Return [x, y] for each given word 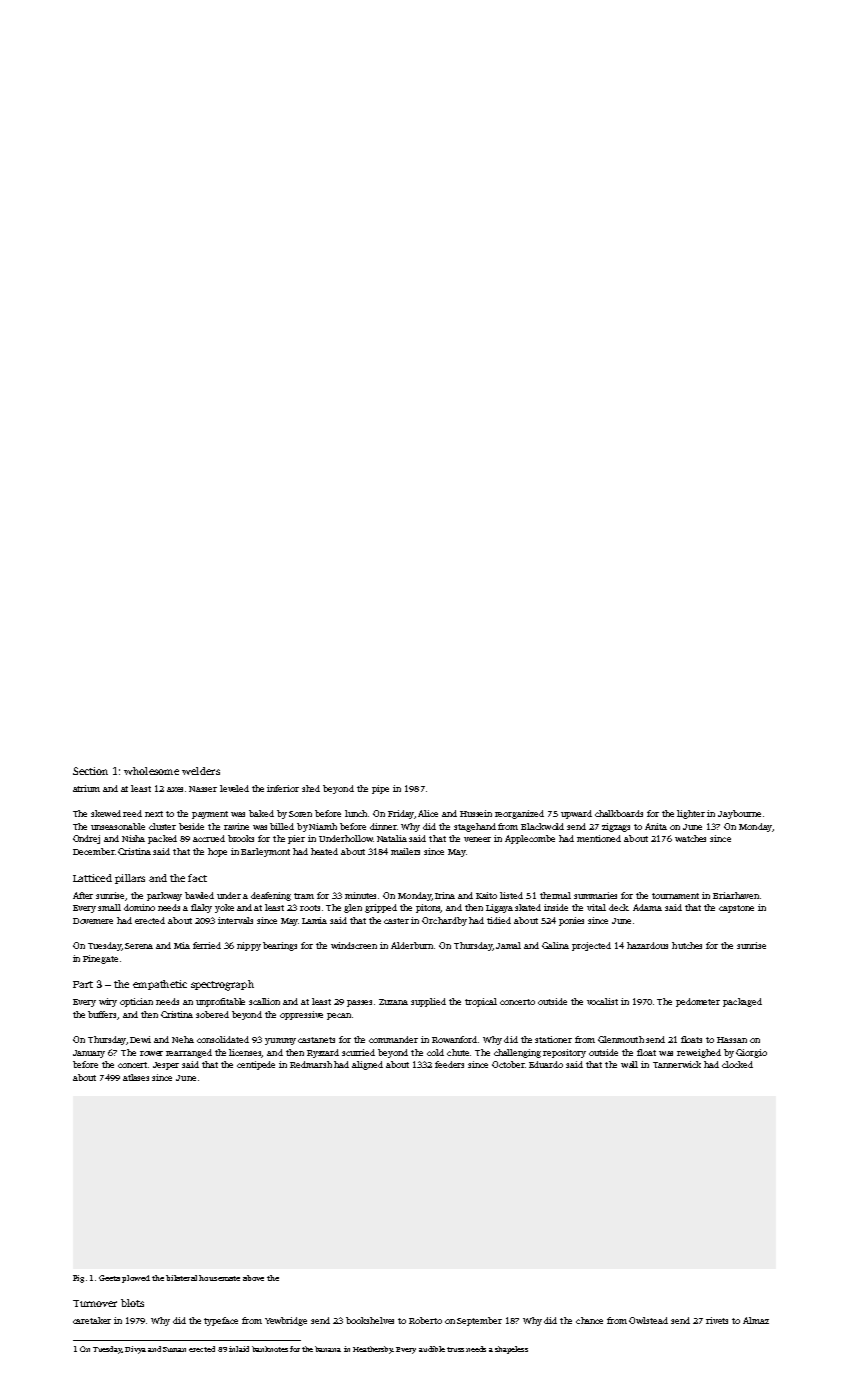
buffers [102, 1014]
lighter [691, 814]
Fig [78, 1279]
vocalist [602, 1001]
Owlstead [648, 1320]
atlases [136, 1077]
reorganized [519, 814]
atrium [86, 788]
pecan [339, 1016]
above [253, 1278]
